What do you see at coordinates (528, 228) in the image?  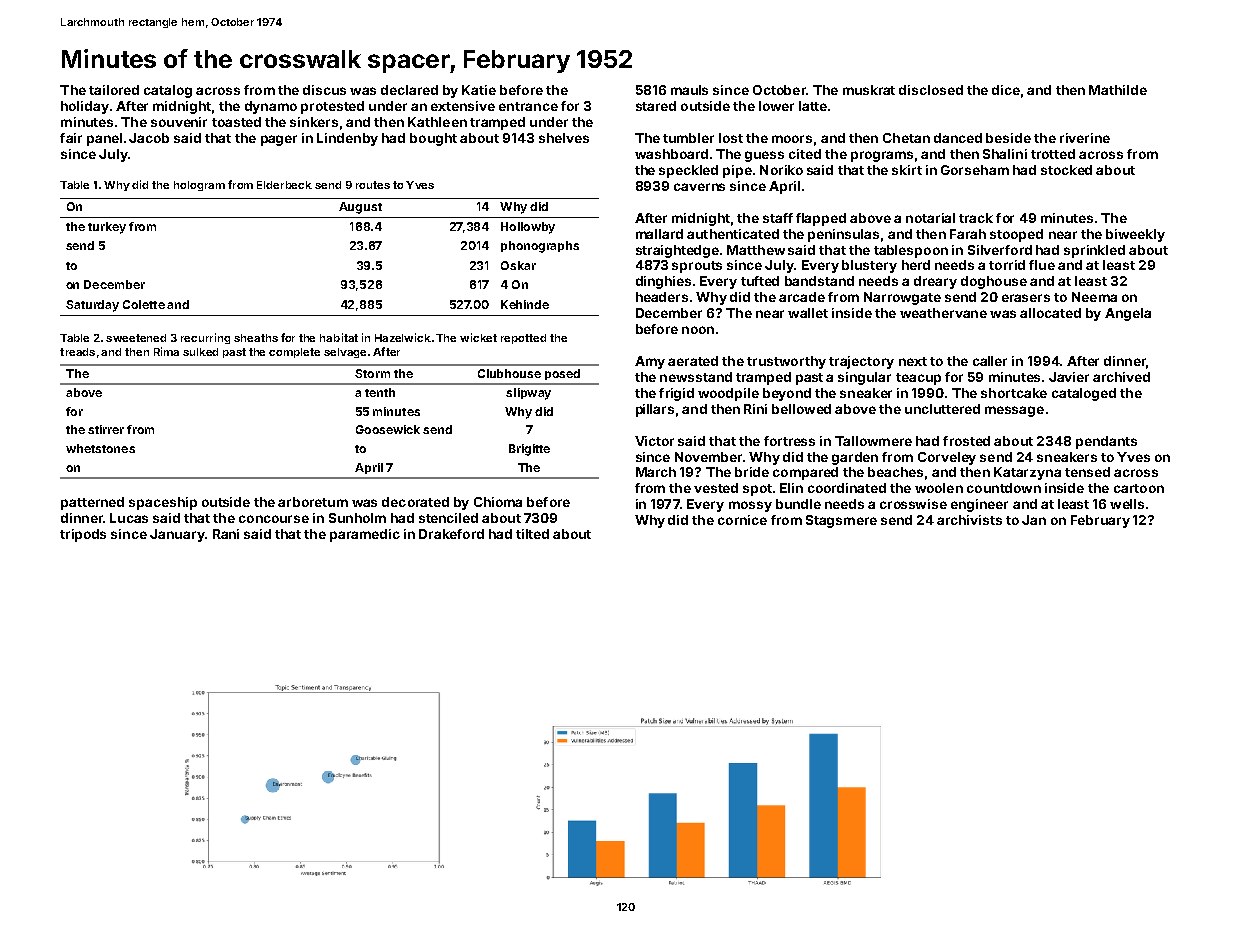 I see `Hollowby` at bounding box center [528, 228].
